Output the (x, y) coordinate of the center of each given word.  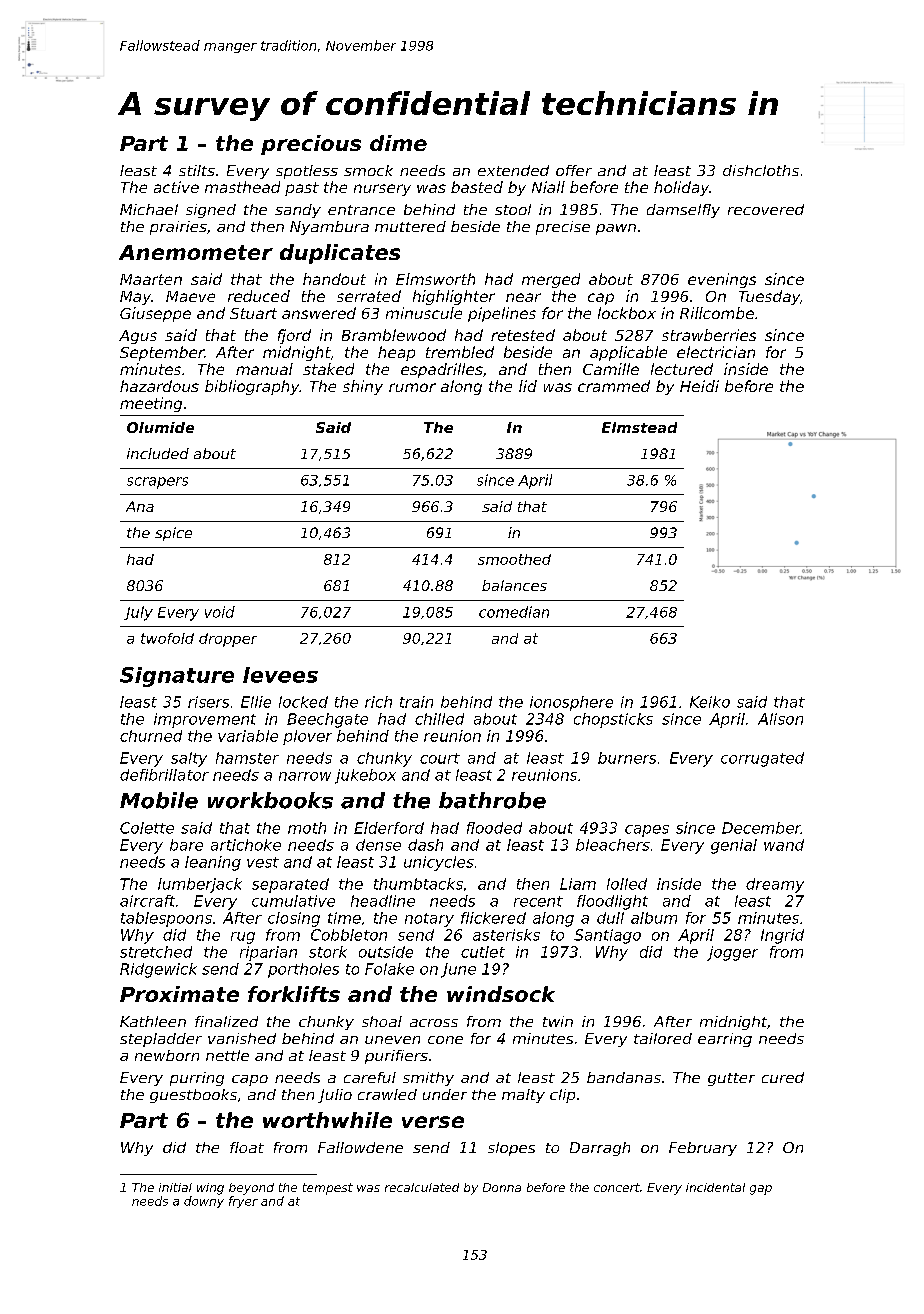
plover (307, 737)
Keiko (710, 702)
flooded (494, 828)
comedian (514, 612)
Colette (147, 828)
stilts (197, 170)
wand (784, 845)
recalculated (422, 1187)
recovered (766, 209)
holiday (681, 188)
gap (761, 1190)
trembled (460, 352)
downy (204, 1202)
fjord (294, 336)
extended (513, 170)
